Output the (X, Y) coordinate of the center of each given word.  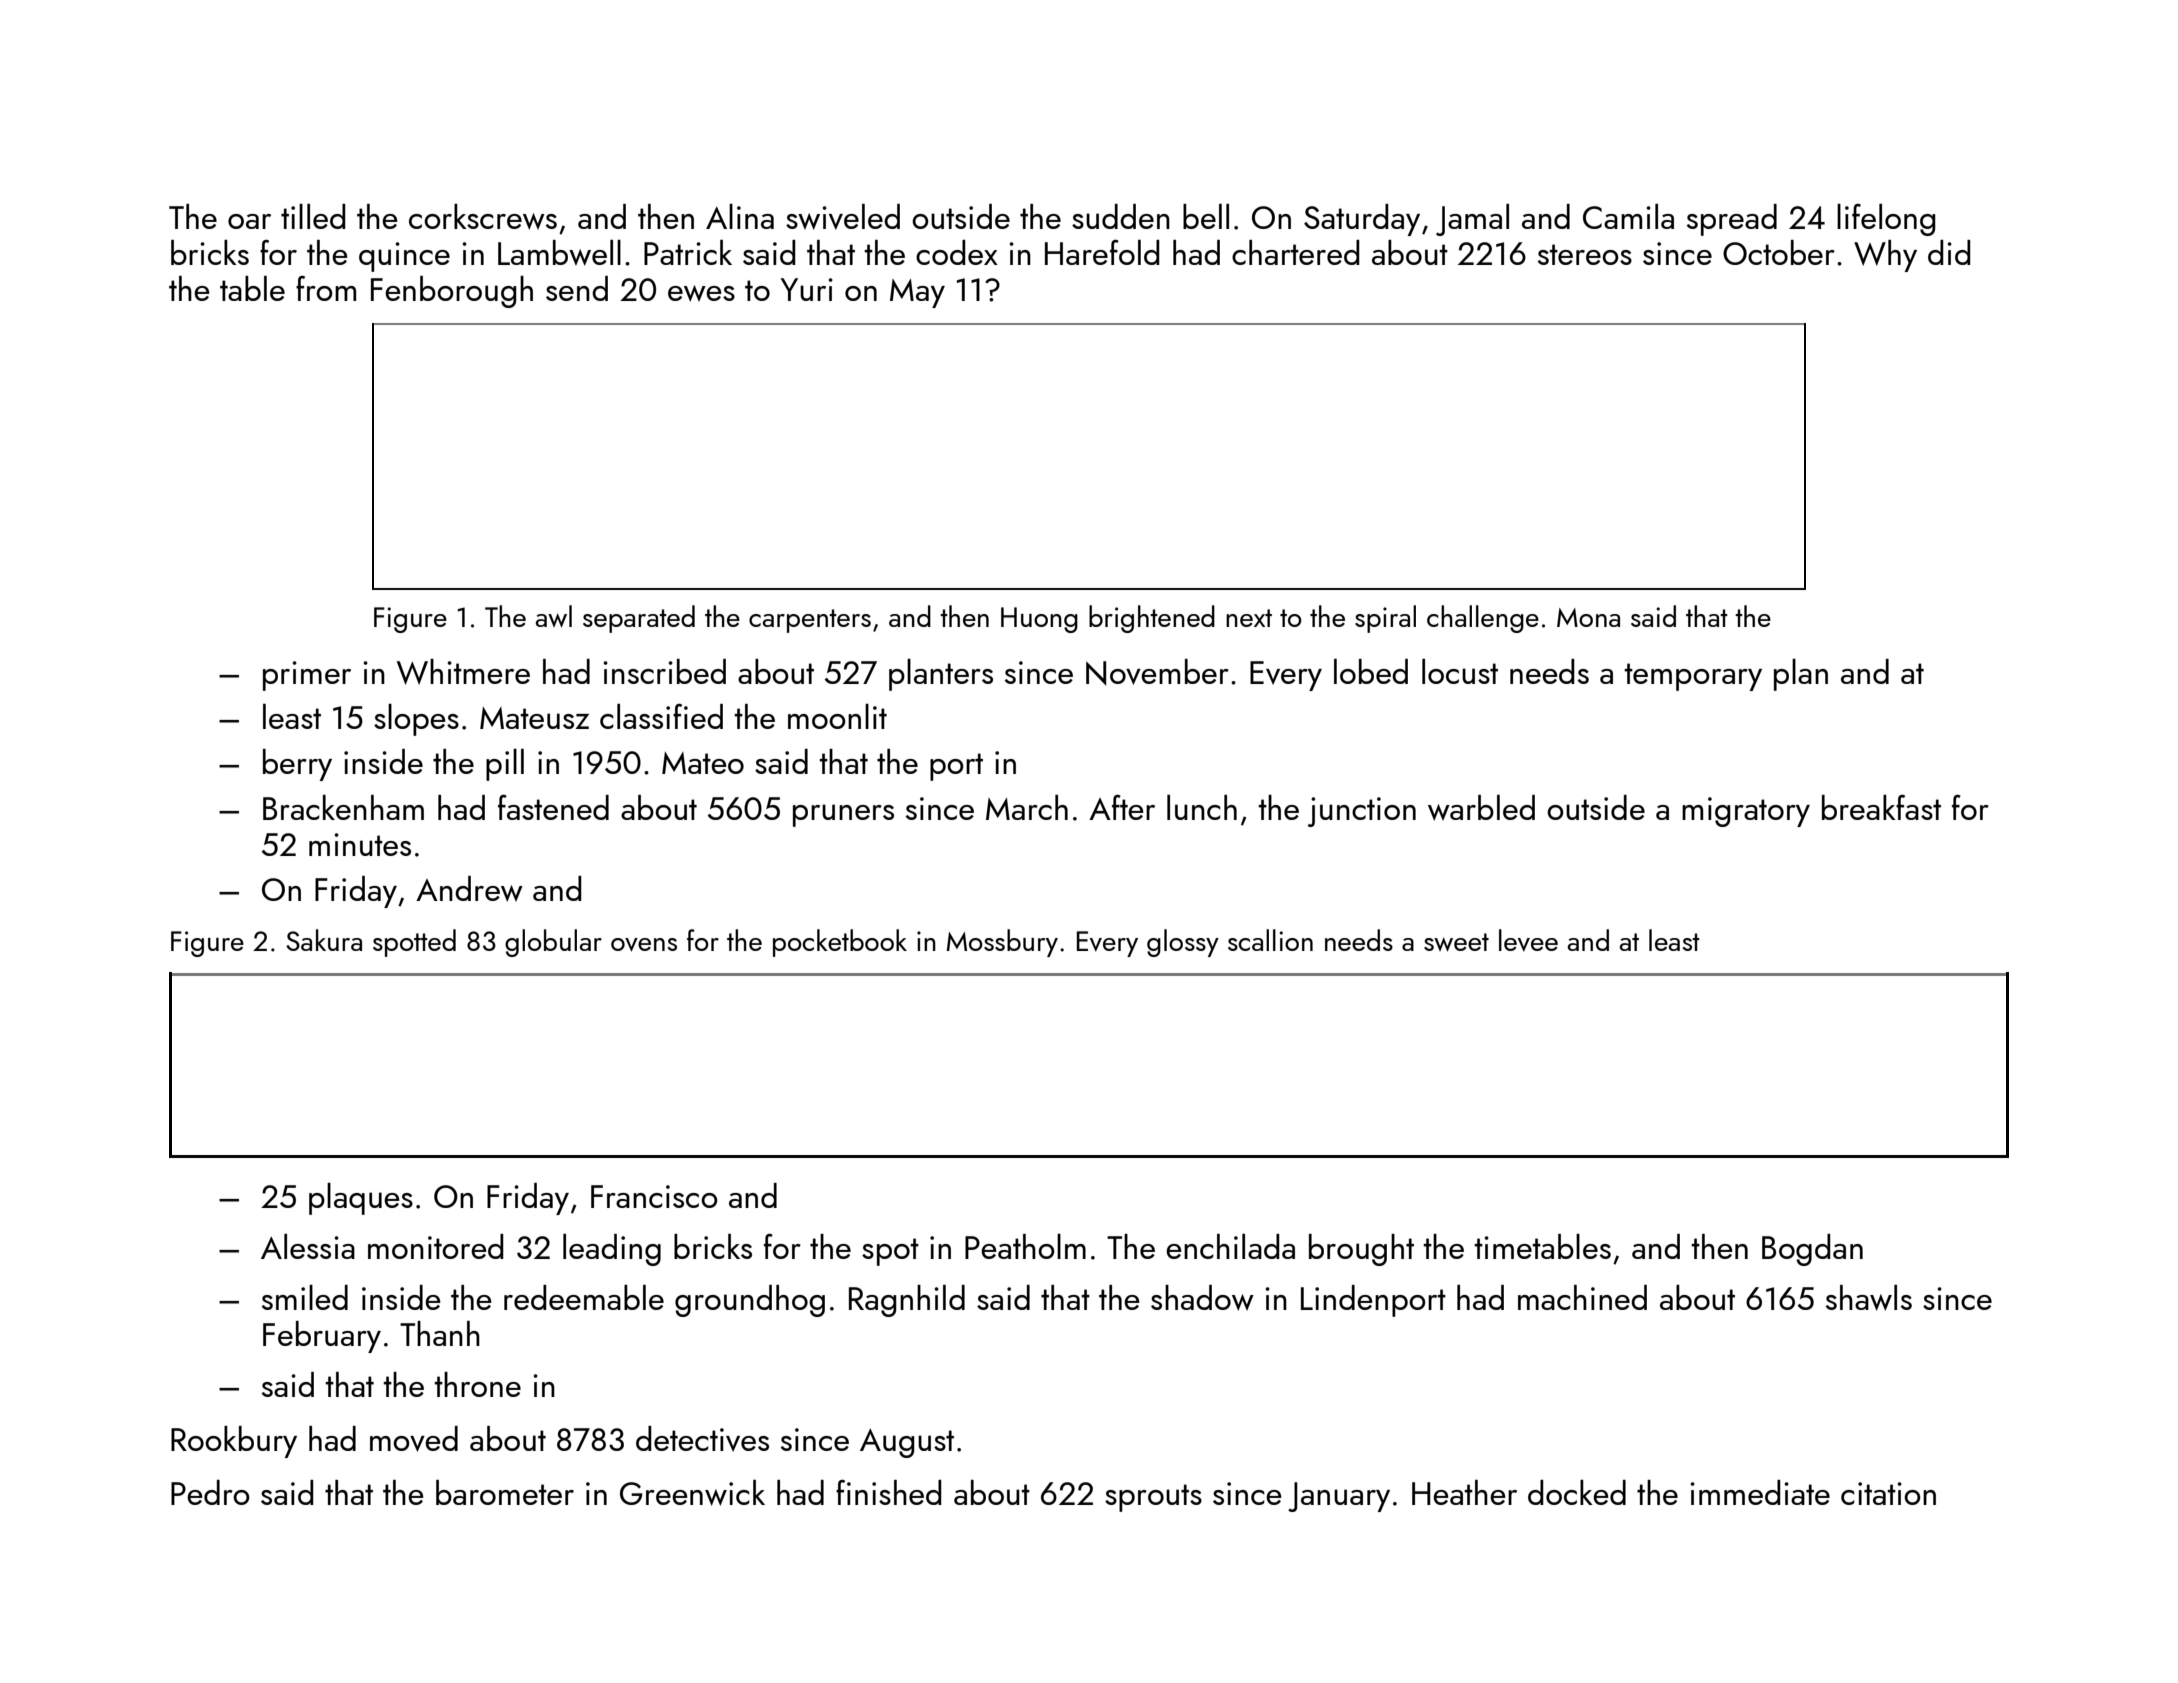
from (326, 288)
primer (307, 676)
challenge (1483, 619)
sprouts (1153, 1498)
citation (1888, 1493)
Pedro (210, 1492)
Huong (1039, 620)
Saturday (1362, 220)
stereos (1585, 254)
